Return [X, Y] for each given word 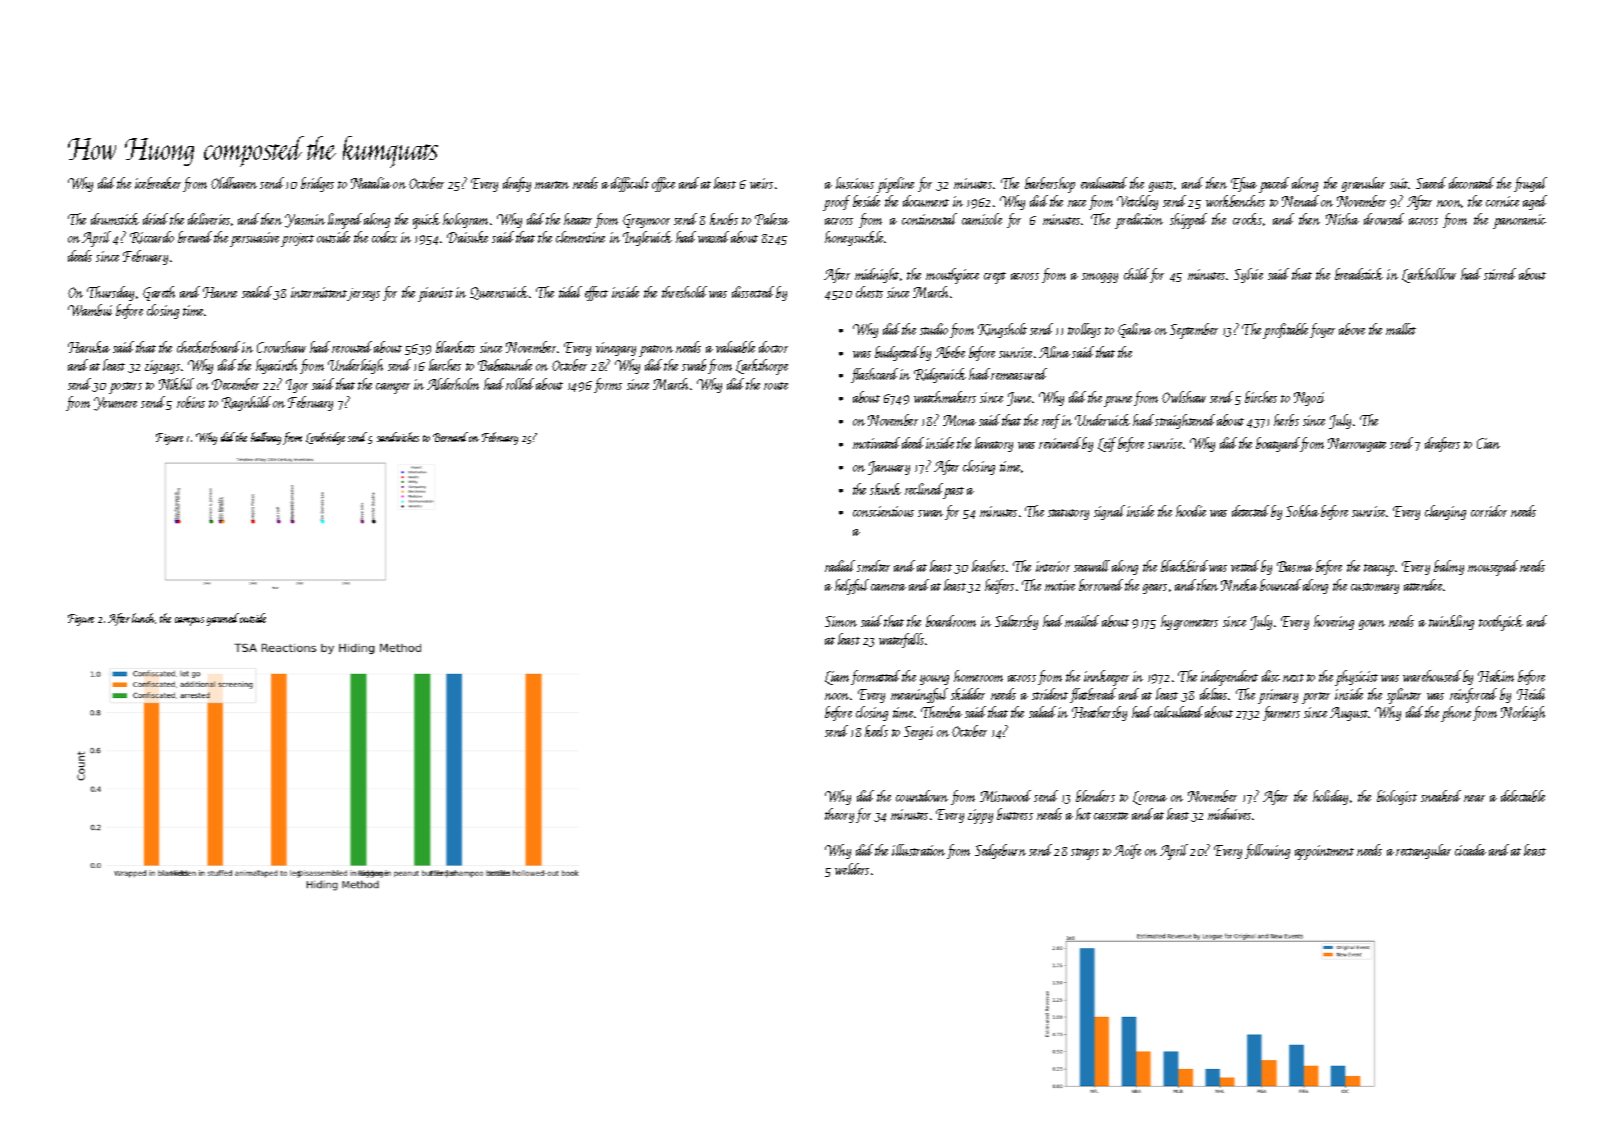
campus [189, 621]
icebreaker [158, 183]
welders [852, 869]
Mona [959, 420]
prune [1118, 401]
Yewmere [115, 404]
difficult [630, 184]
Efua [1244, 184]
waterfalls [901, 640]
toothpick [1501, 623]
